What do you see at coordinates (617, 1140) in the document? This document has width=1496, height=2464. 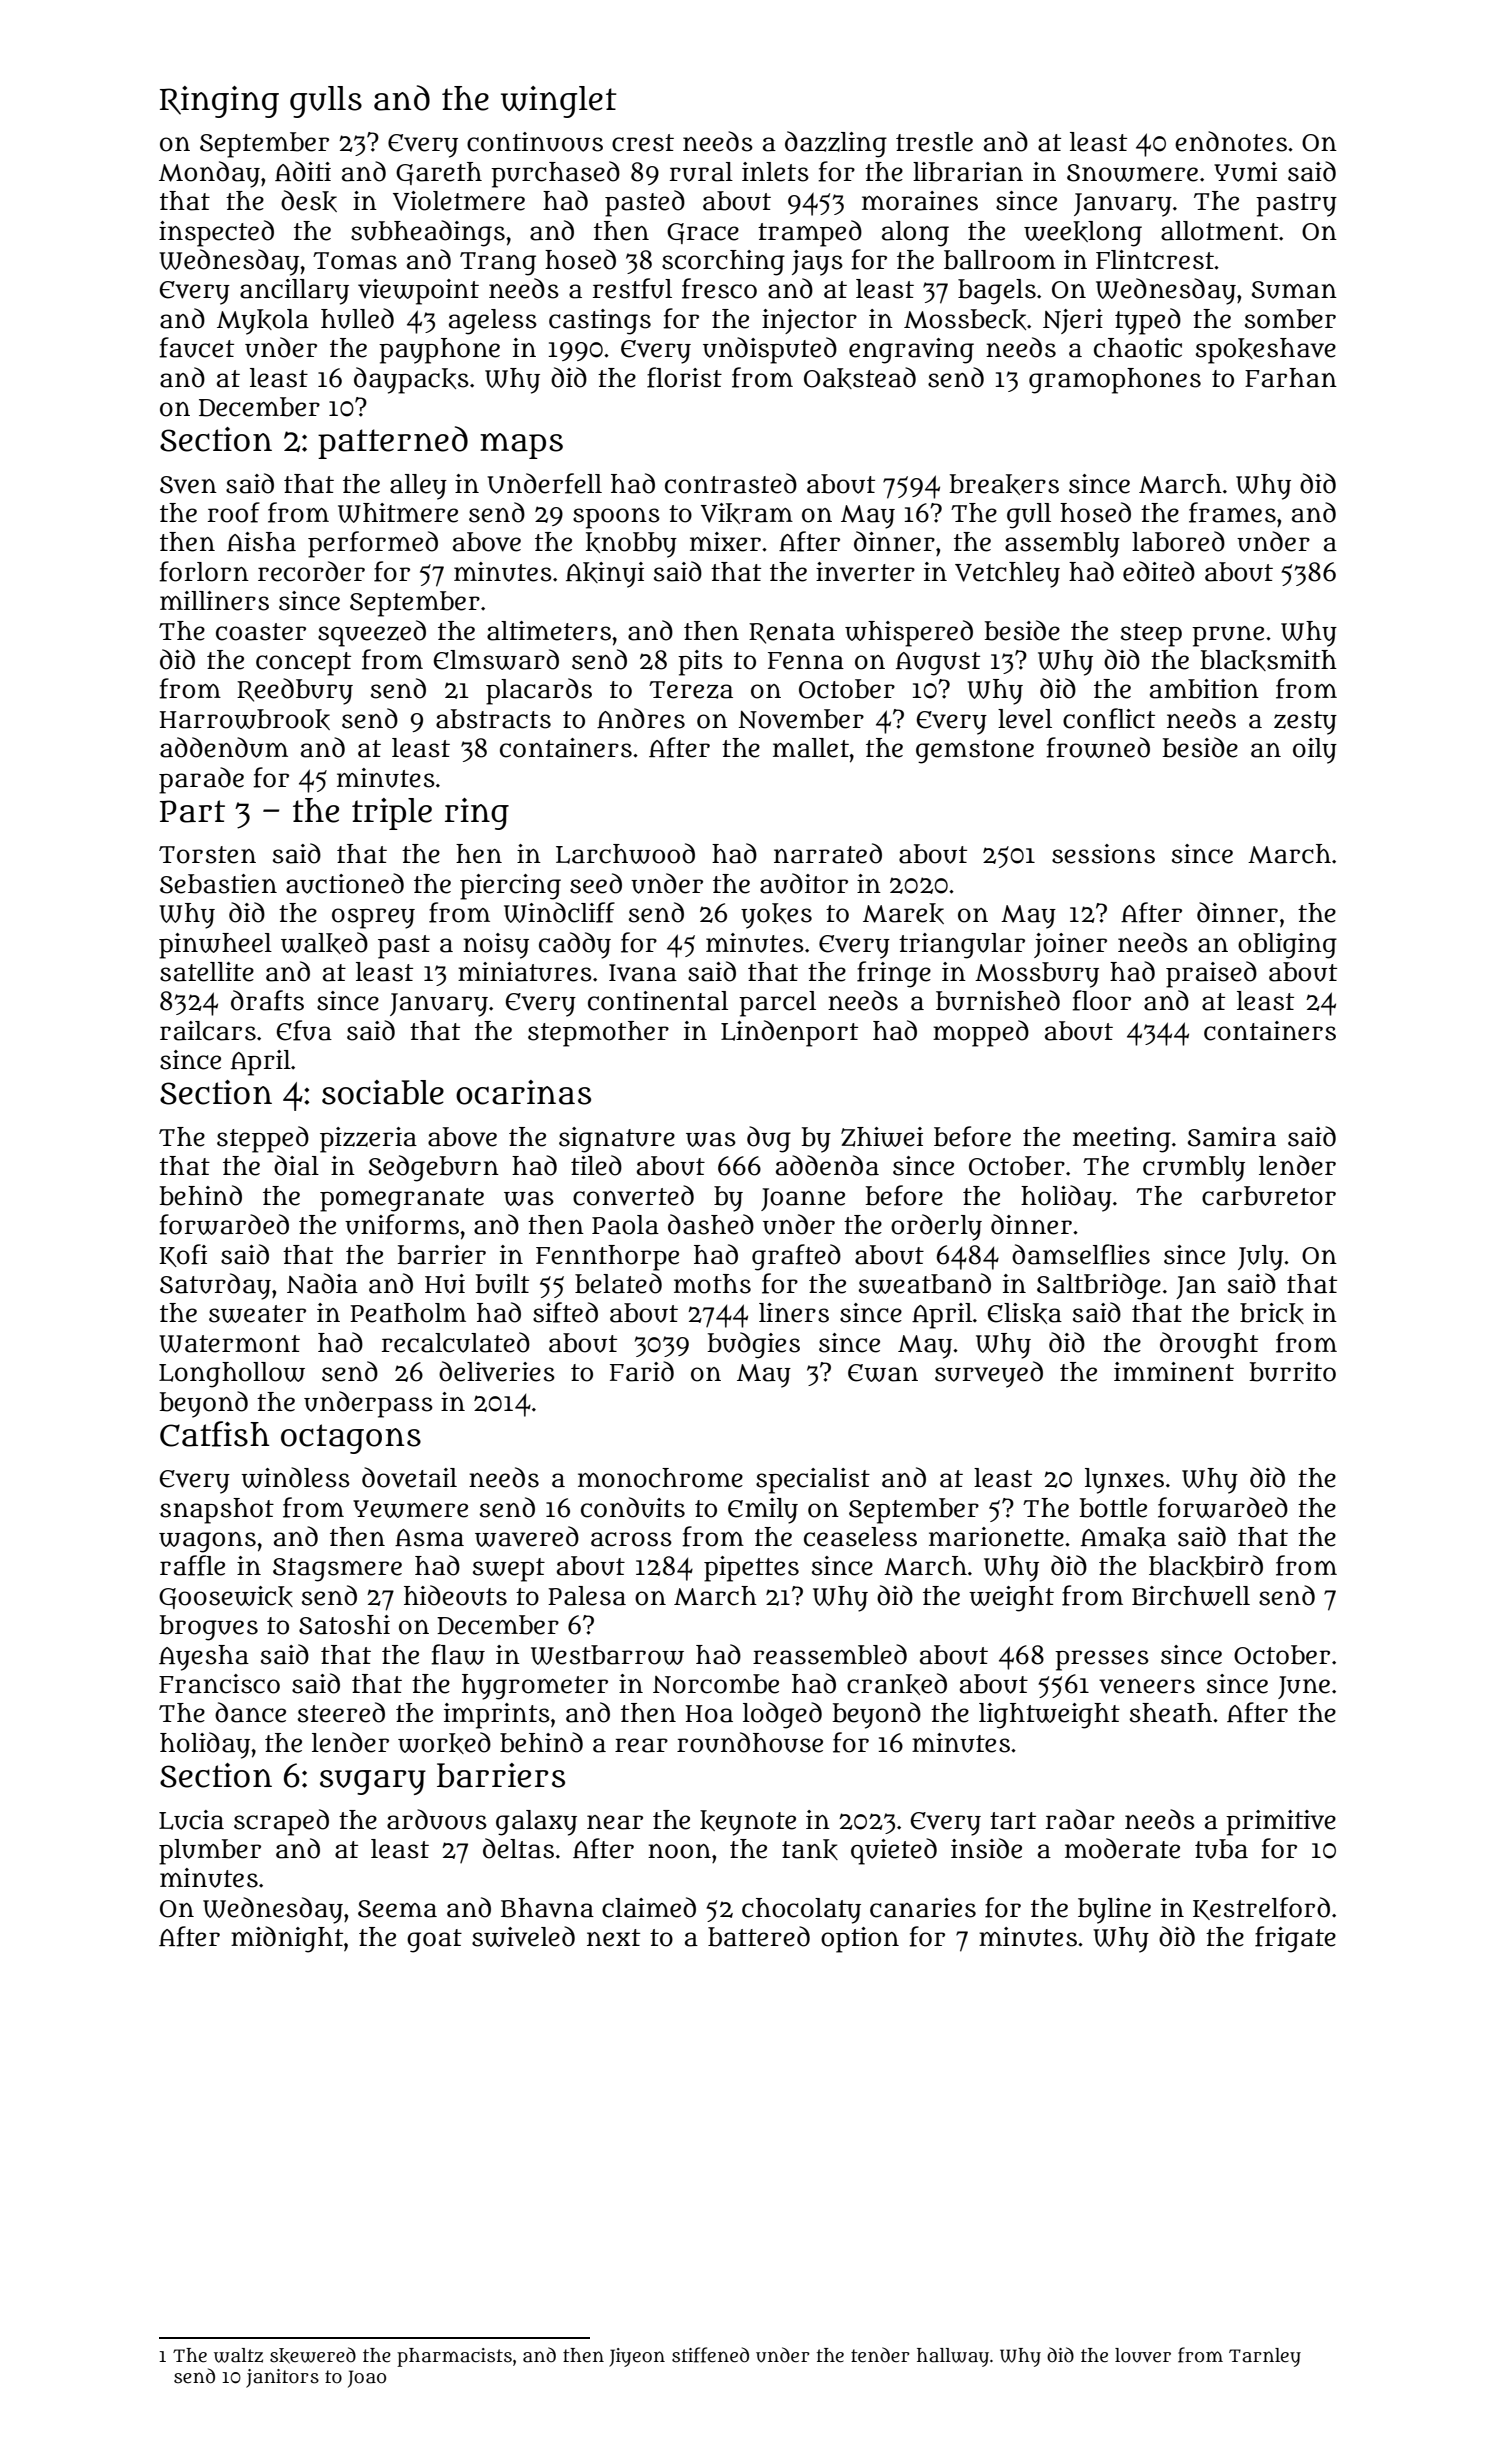 I see `signature` at bounding box center [617, 1140].
